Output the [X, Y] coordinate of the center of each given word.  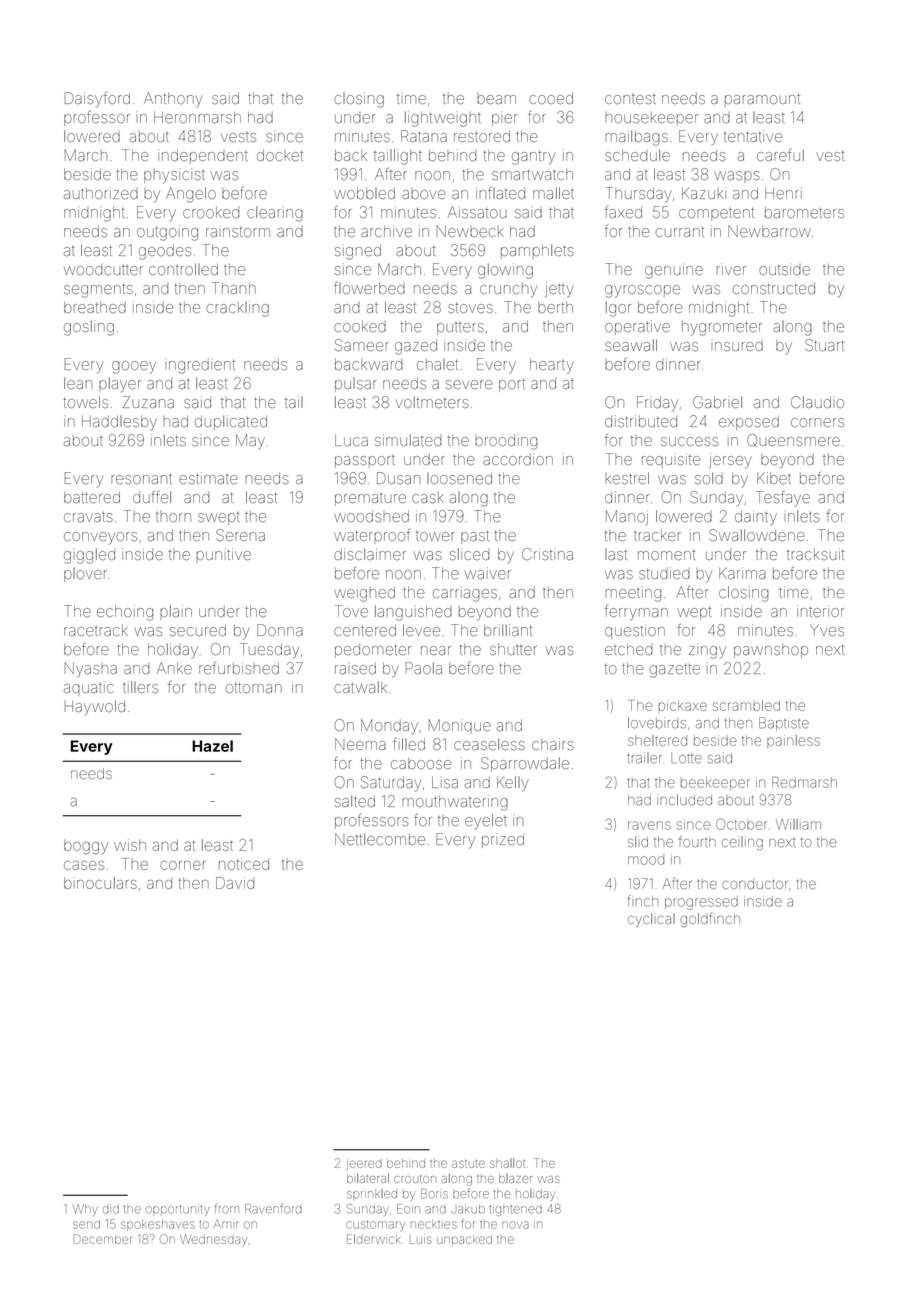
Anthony [173, 100]
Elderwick [374, 1239]
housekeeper [651, 119]
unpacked [464, 1240]
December [102, 1239]
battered [92, 497]
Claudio [817, 402]
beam [496, 99]
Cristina [547, 554]
